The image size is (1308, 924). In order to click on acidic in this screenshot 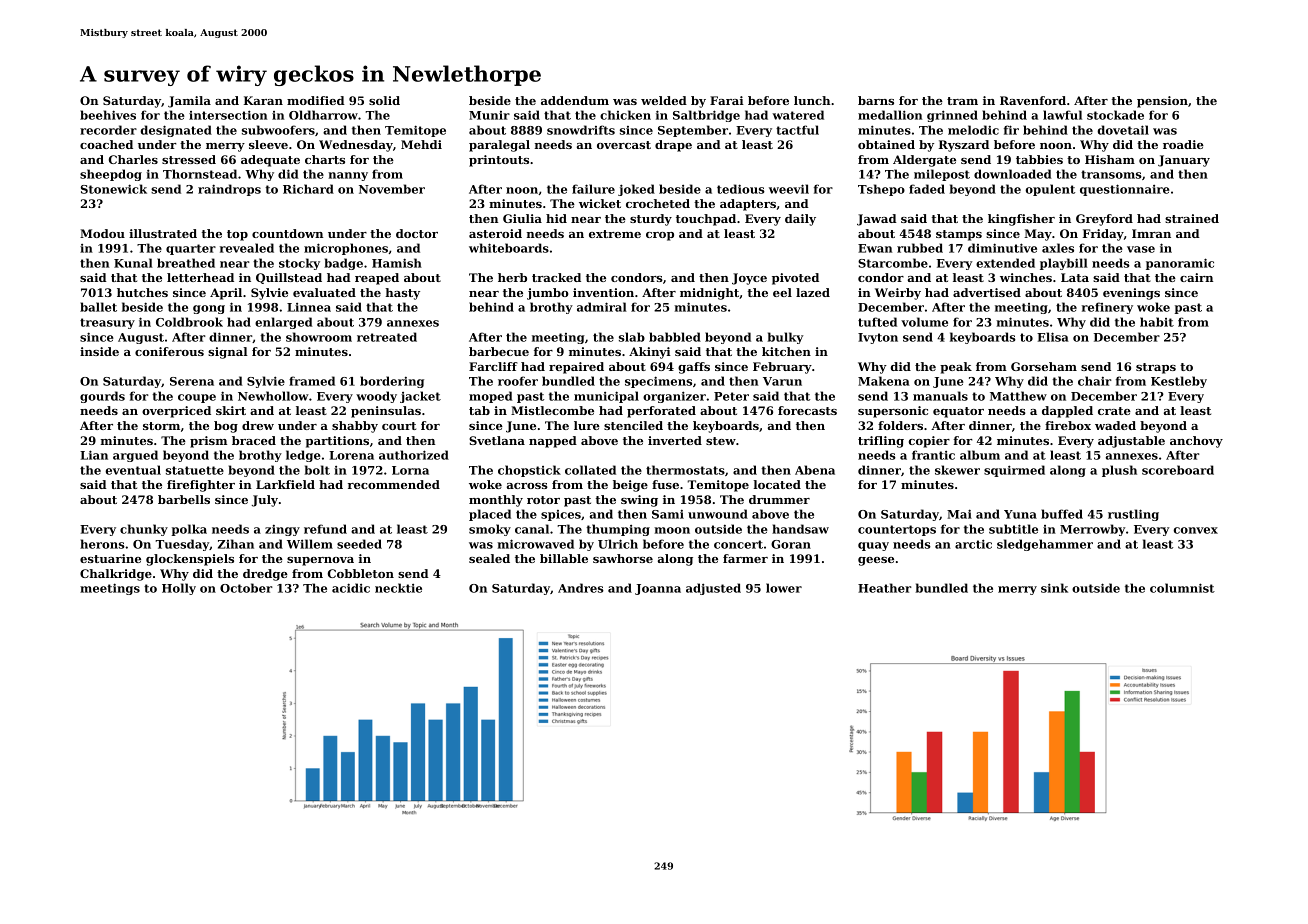, I will do `click(351, 588)`.
